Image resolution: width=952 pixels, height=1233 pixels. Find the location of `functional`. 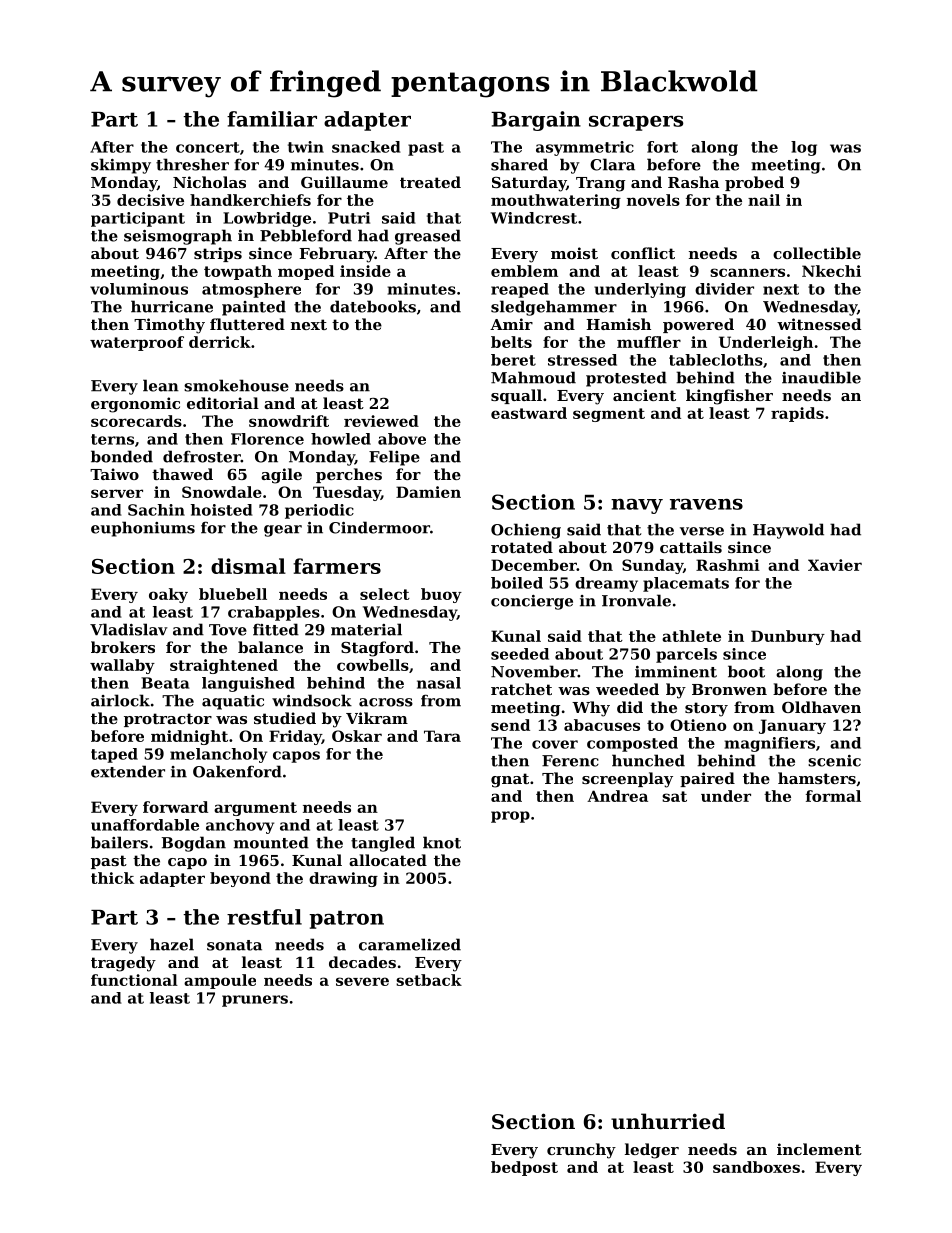

functional is located at coordinates (134, 980).
